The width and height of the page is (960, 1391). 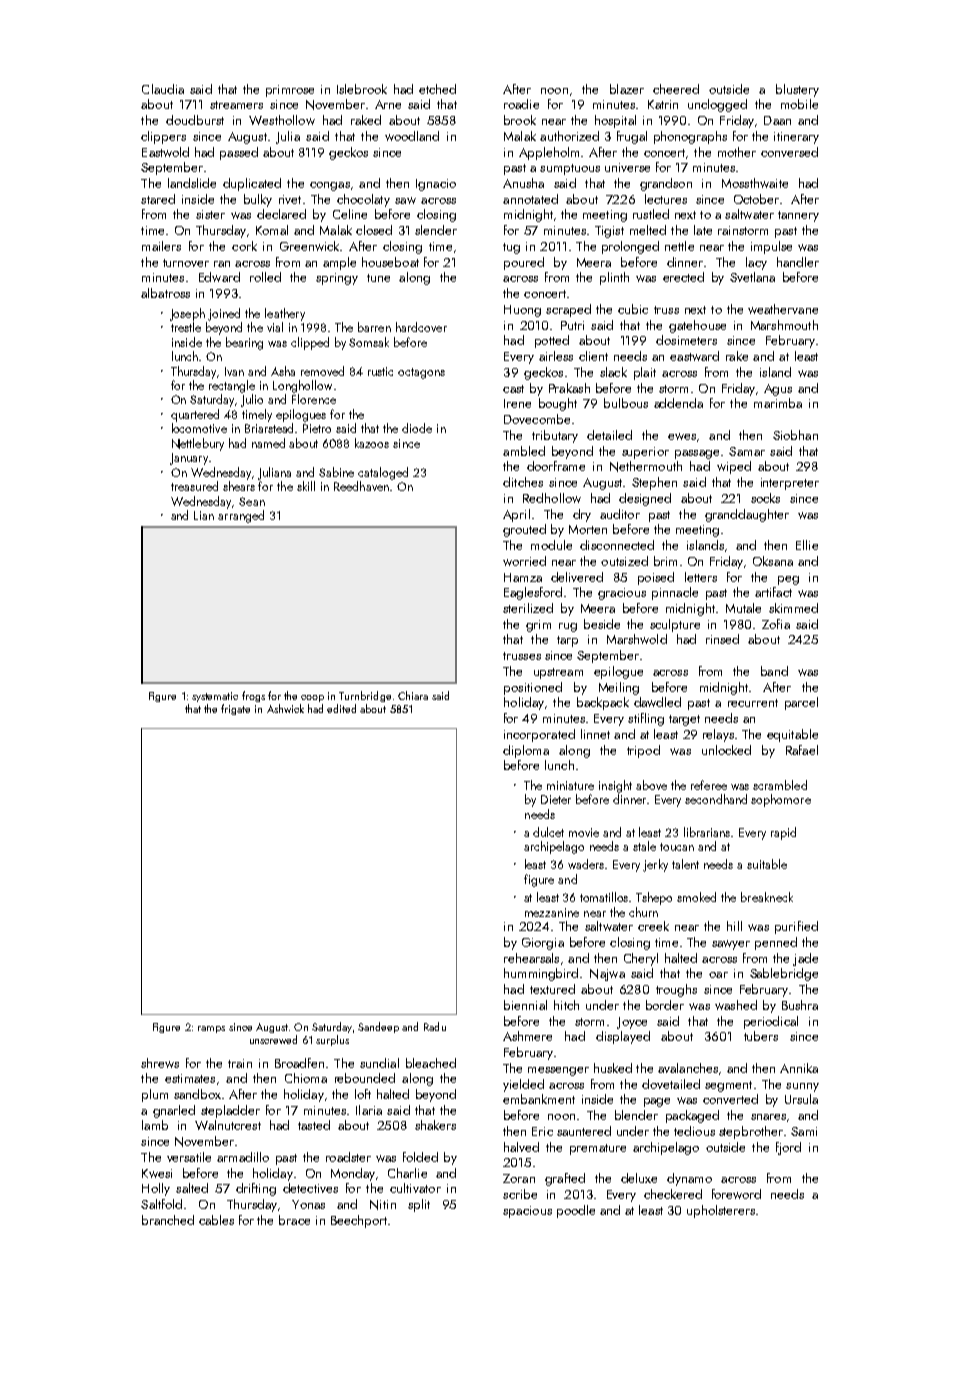 I want to click on shears, so click(x=239, y=486).
